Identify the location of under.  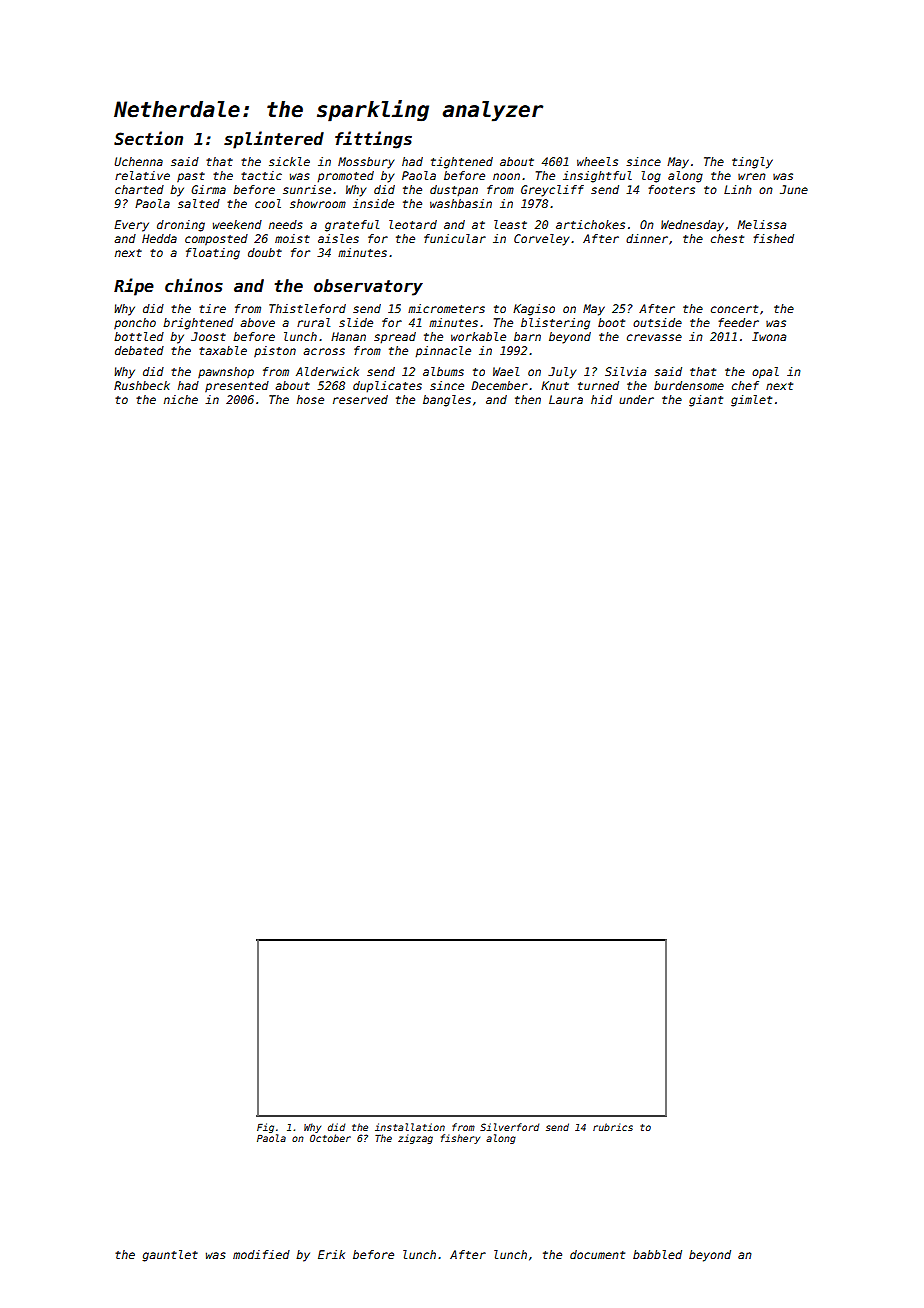
(636, 399).
